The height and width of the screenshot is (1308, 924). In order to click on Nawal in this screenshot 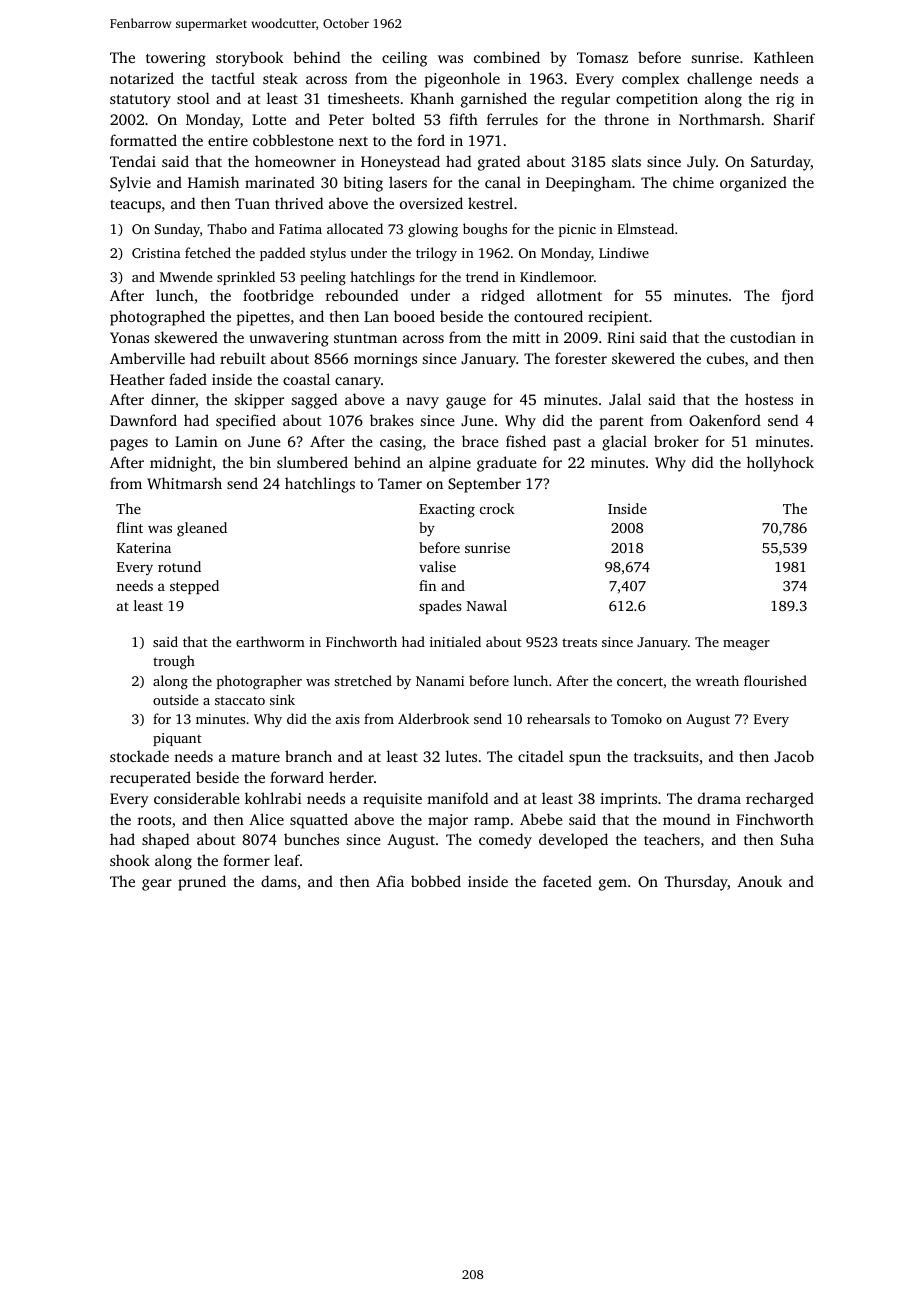, I will do `click(487, 605)`.
